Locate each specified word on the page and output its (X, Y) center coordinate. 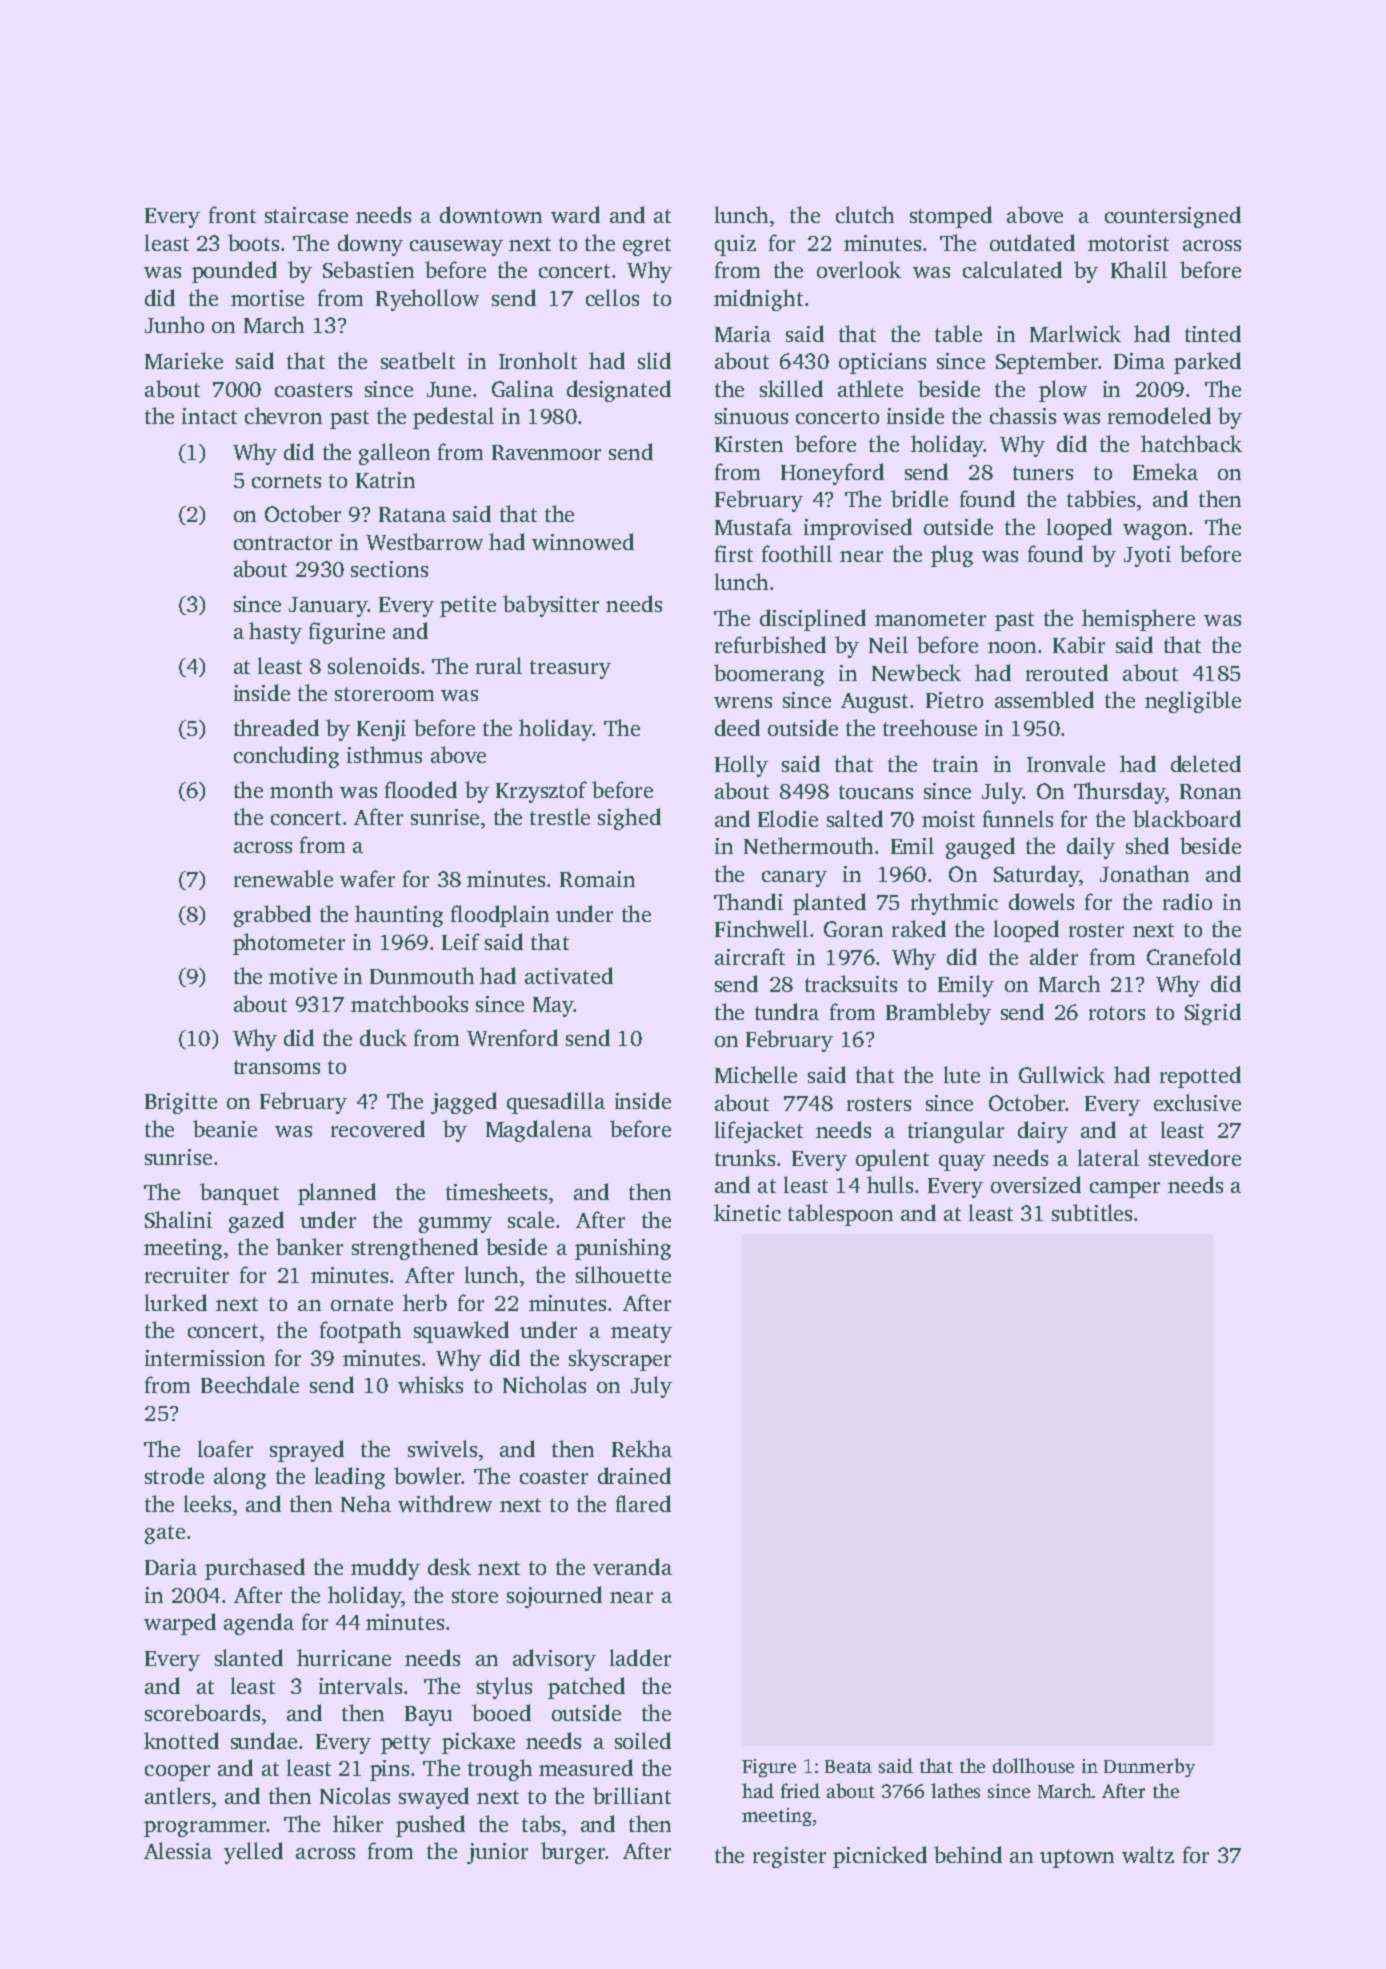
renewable (283, 878)
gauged (980, 848)
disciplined (813, 620)
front (232, 214)
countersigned (1173, 217)
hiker (358, 1823)
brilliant (632, 1795)
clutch (865, 214)
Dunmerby (1149, 1767)
